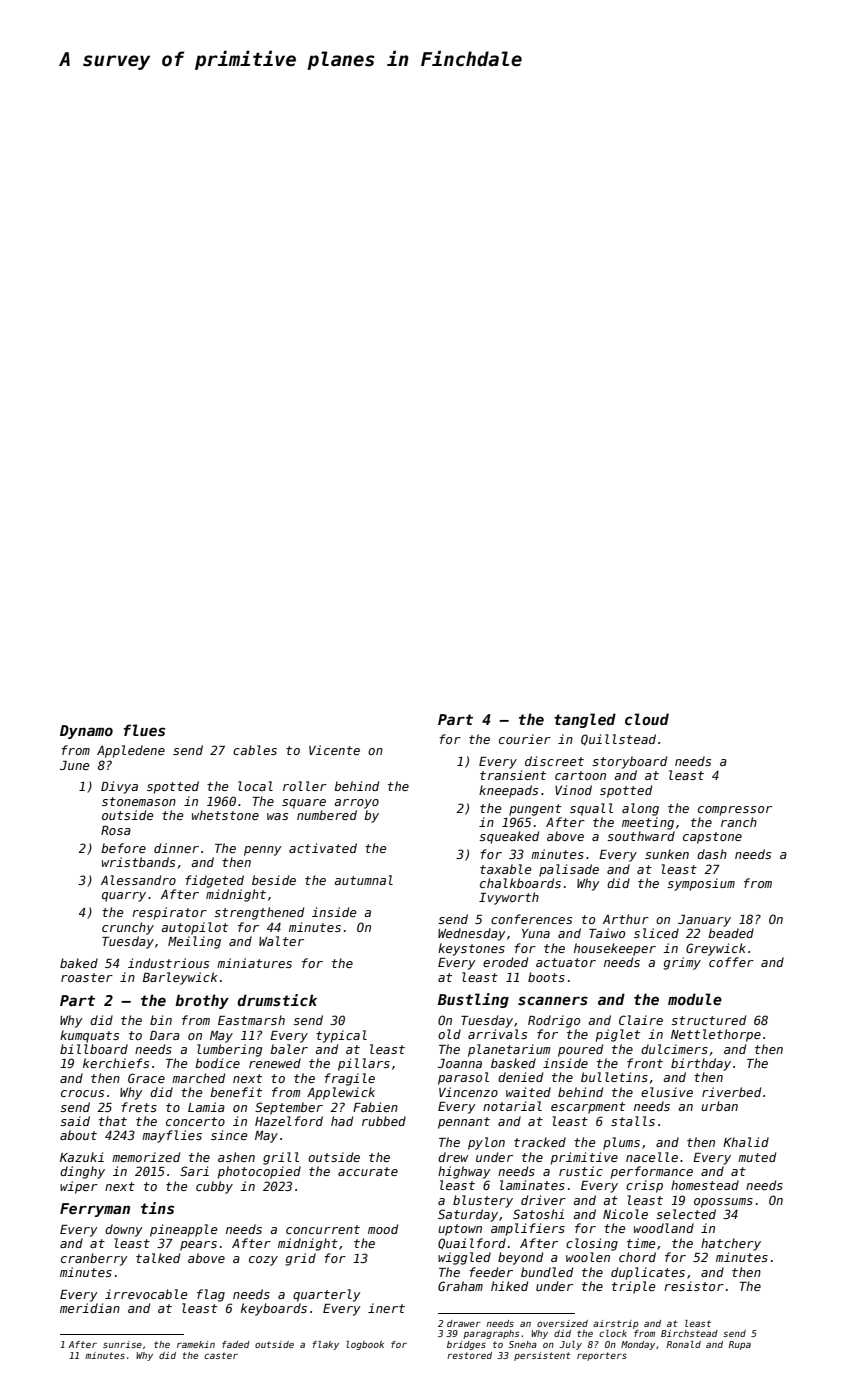  Describe the element at coordinates (731, 933) in the image. I see `beaded` at that location.
